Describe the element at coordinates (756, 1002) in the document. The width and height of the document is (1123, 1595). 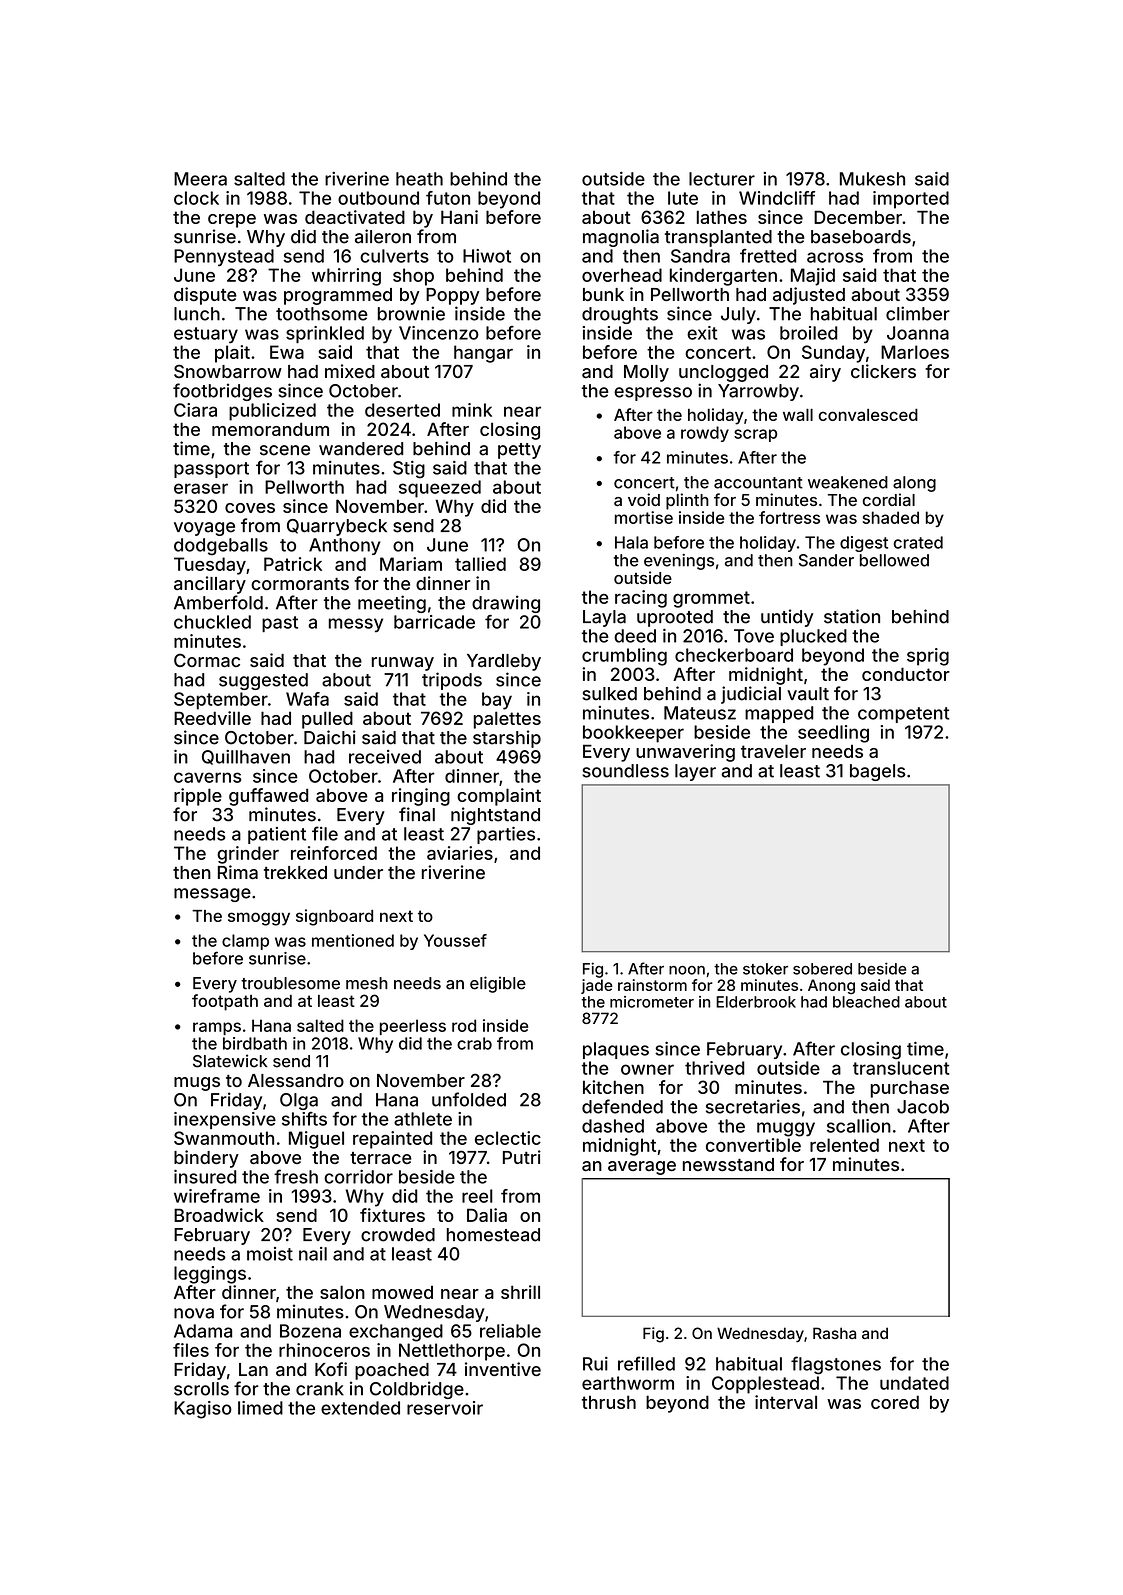
I see `Elderbrook` at that location.
